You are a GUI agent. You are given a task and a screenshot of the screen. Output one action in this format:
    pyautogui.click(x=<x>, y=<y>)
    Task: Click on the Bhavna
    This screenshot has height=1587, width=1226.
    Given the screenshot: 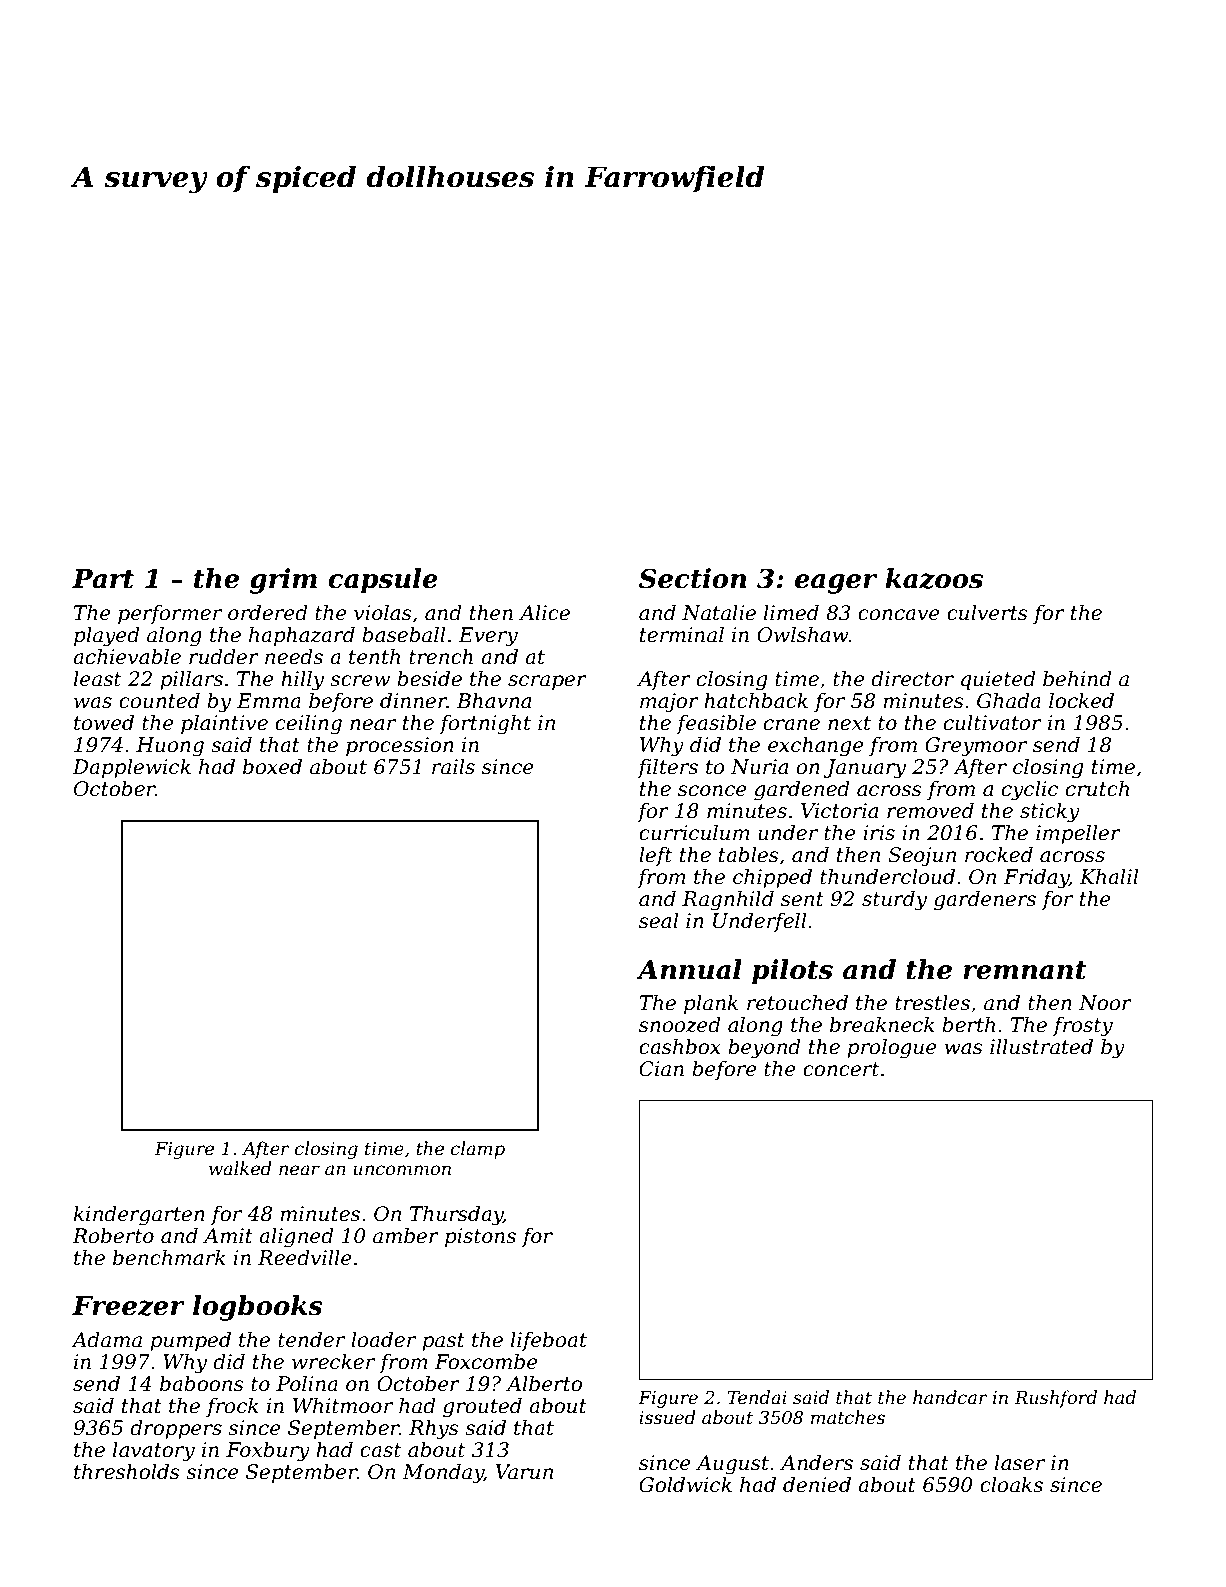 What is the action you would take?
    pyautogui.click(x=493, y=700)
